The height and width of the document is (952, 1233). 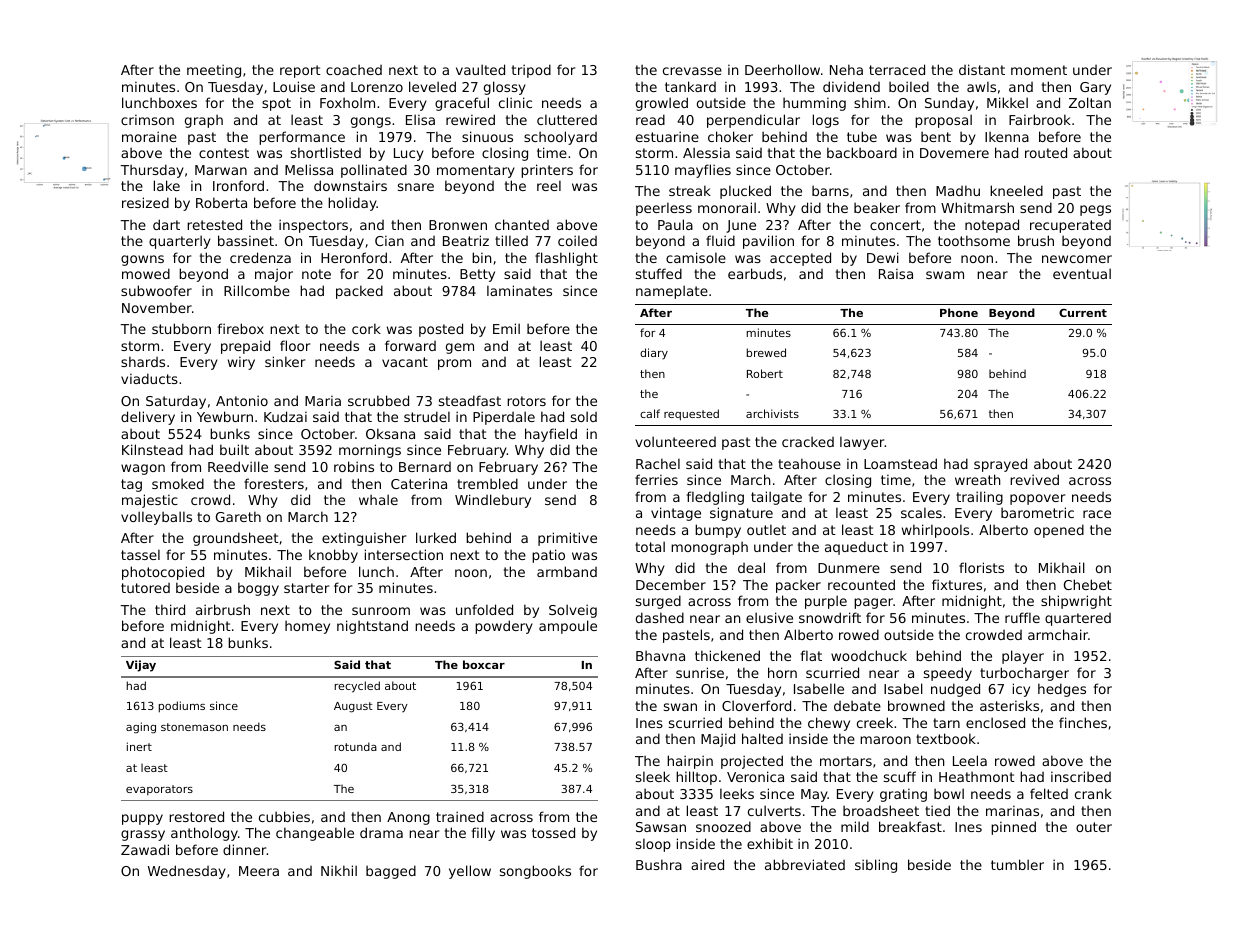 What do you see at coordinates (156, 290) in the document?
I see `subwoofer` at bounding box center [156, 290].
